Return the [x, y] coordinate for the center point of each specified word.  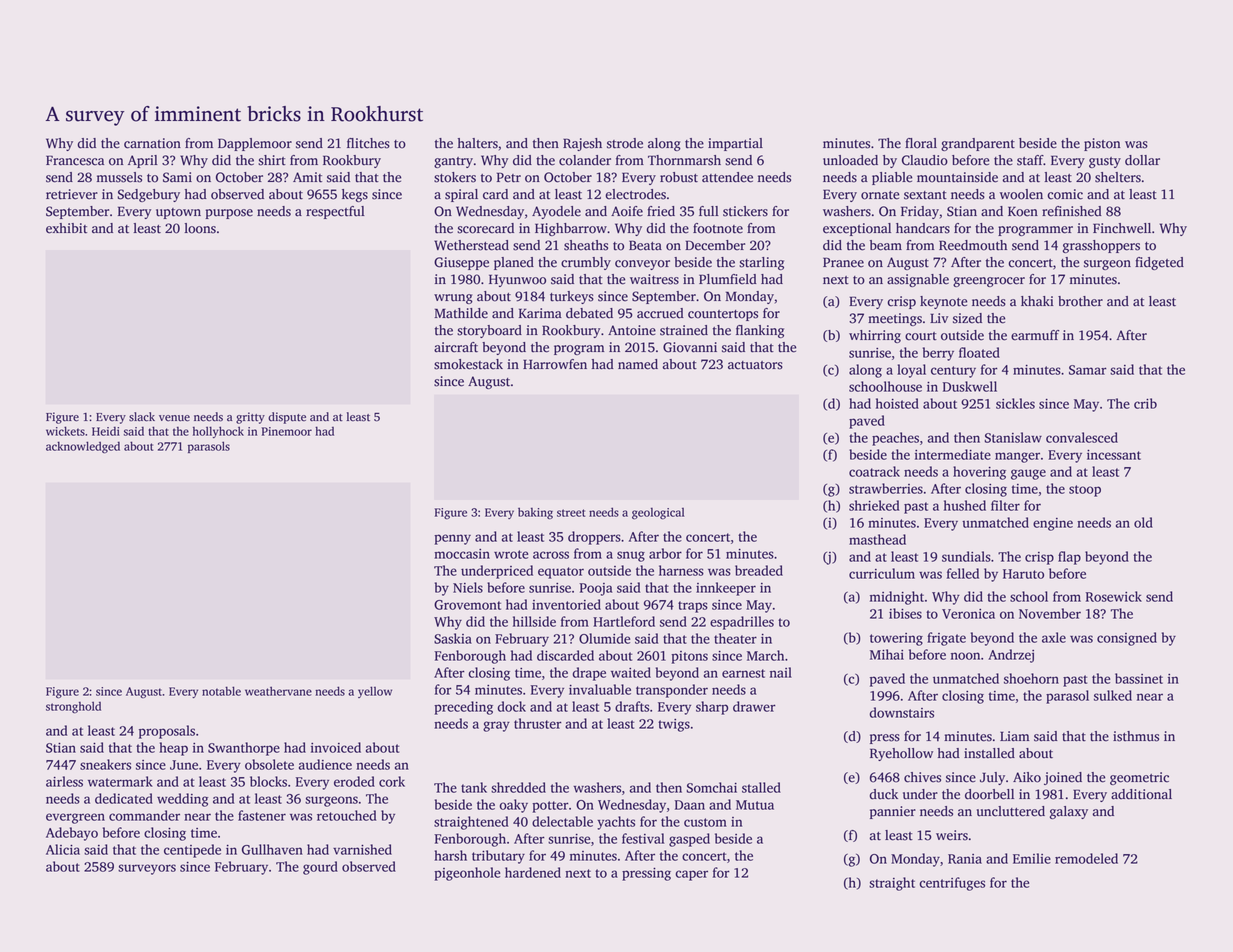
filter [1005, 505]
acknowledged [83, 447]
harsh [450, 855]
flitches [368, 143]
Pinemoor [287, 431]
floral [921, 143]
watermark [120, 781]
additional [1141, 794]
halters [478, 143]
